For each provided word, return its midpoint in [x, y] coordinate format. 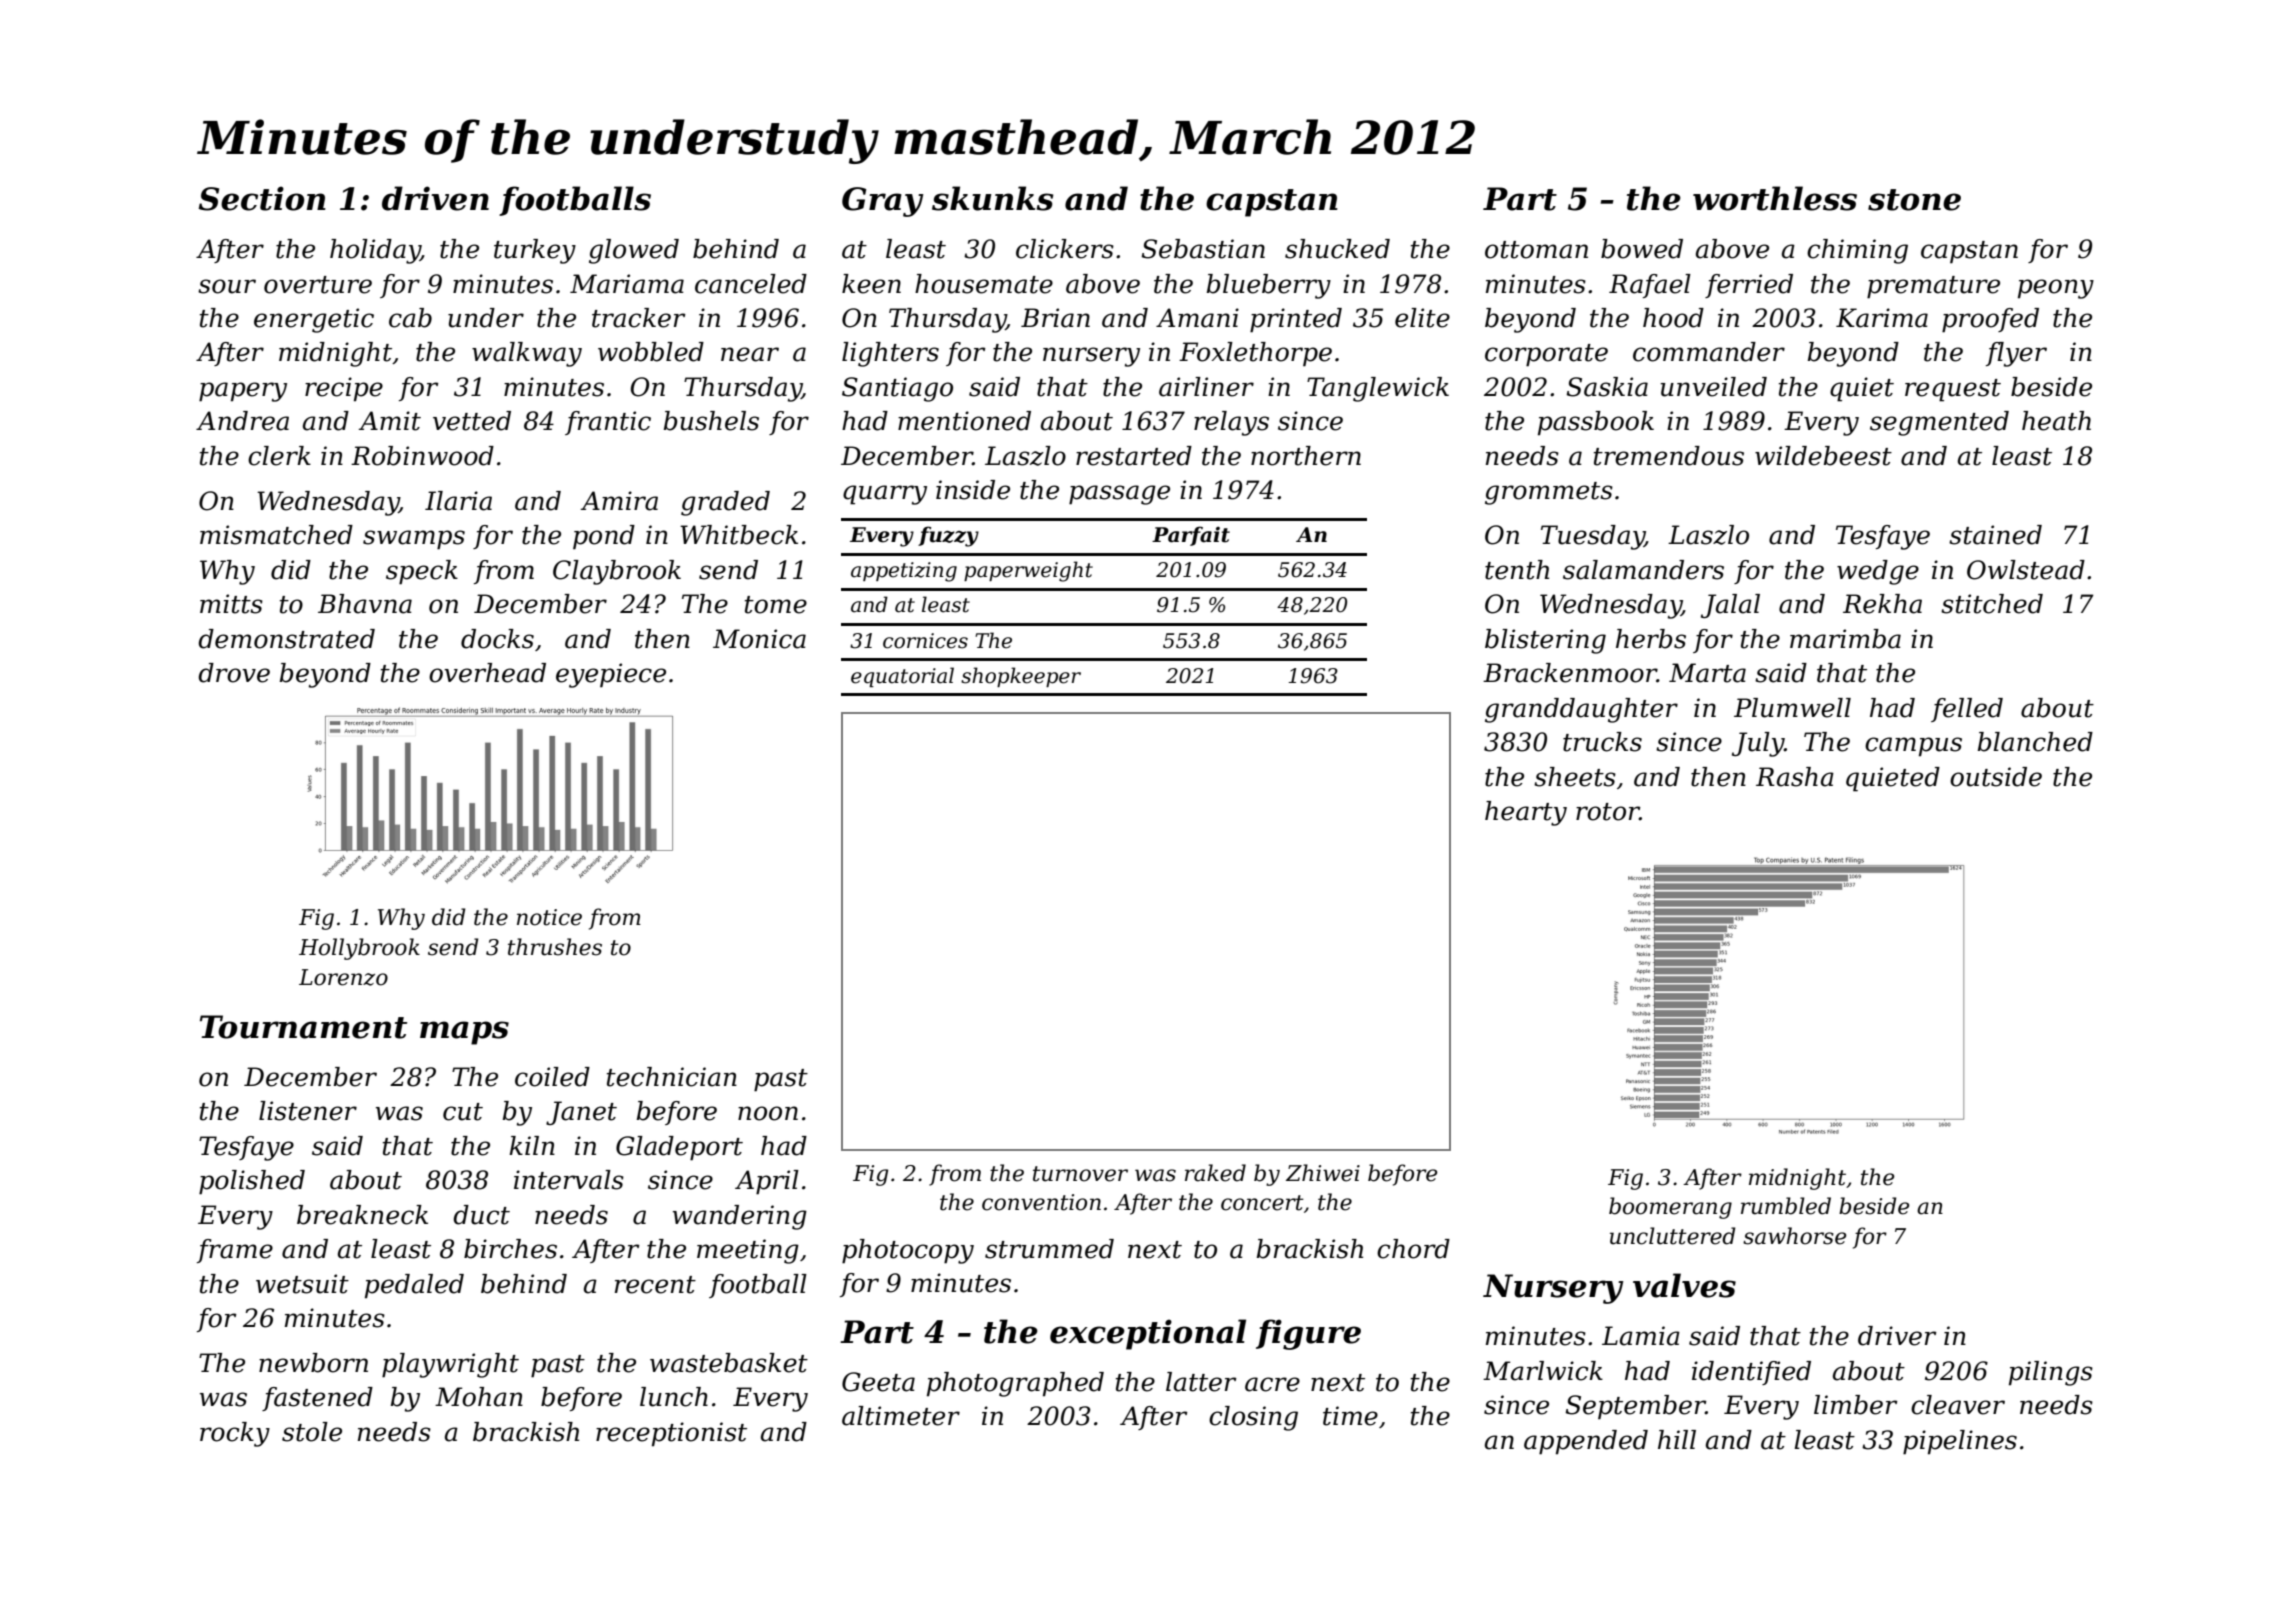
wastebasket [729, 1363]
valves [1684, 1285]
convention [1041, 1202]
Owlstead [2026, 570]
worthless [1775, 198]
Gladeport [679, 1148]
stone [1914, 200]
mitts [231, 604]
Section [262, 198]
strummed [1049, 1249]
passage [1119, 495]
